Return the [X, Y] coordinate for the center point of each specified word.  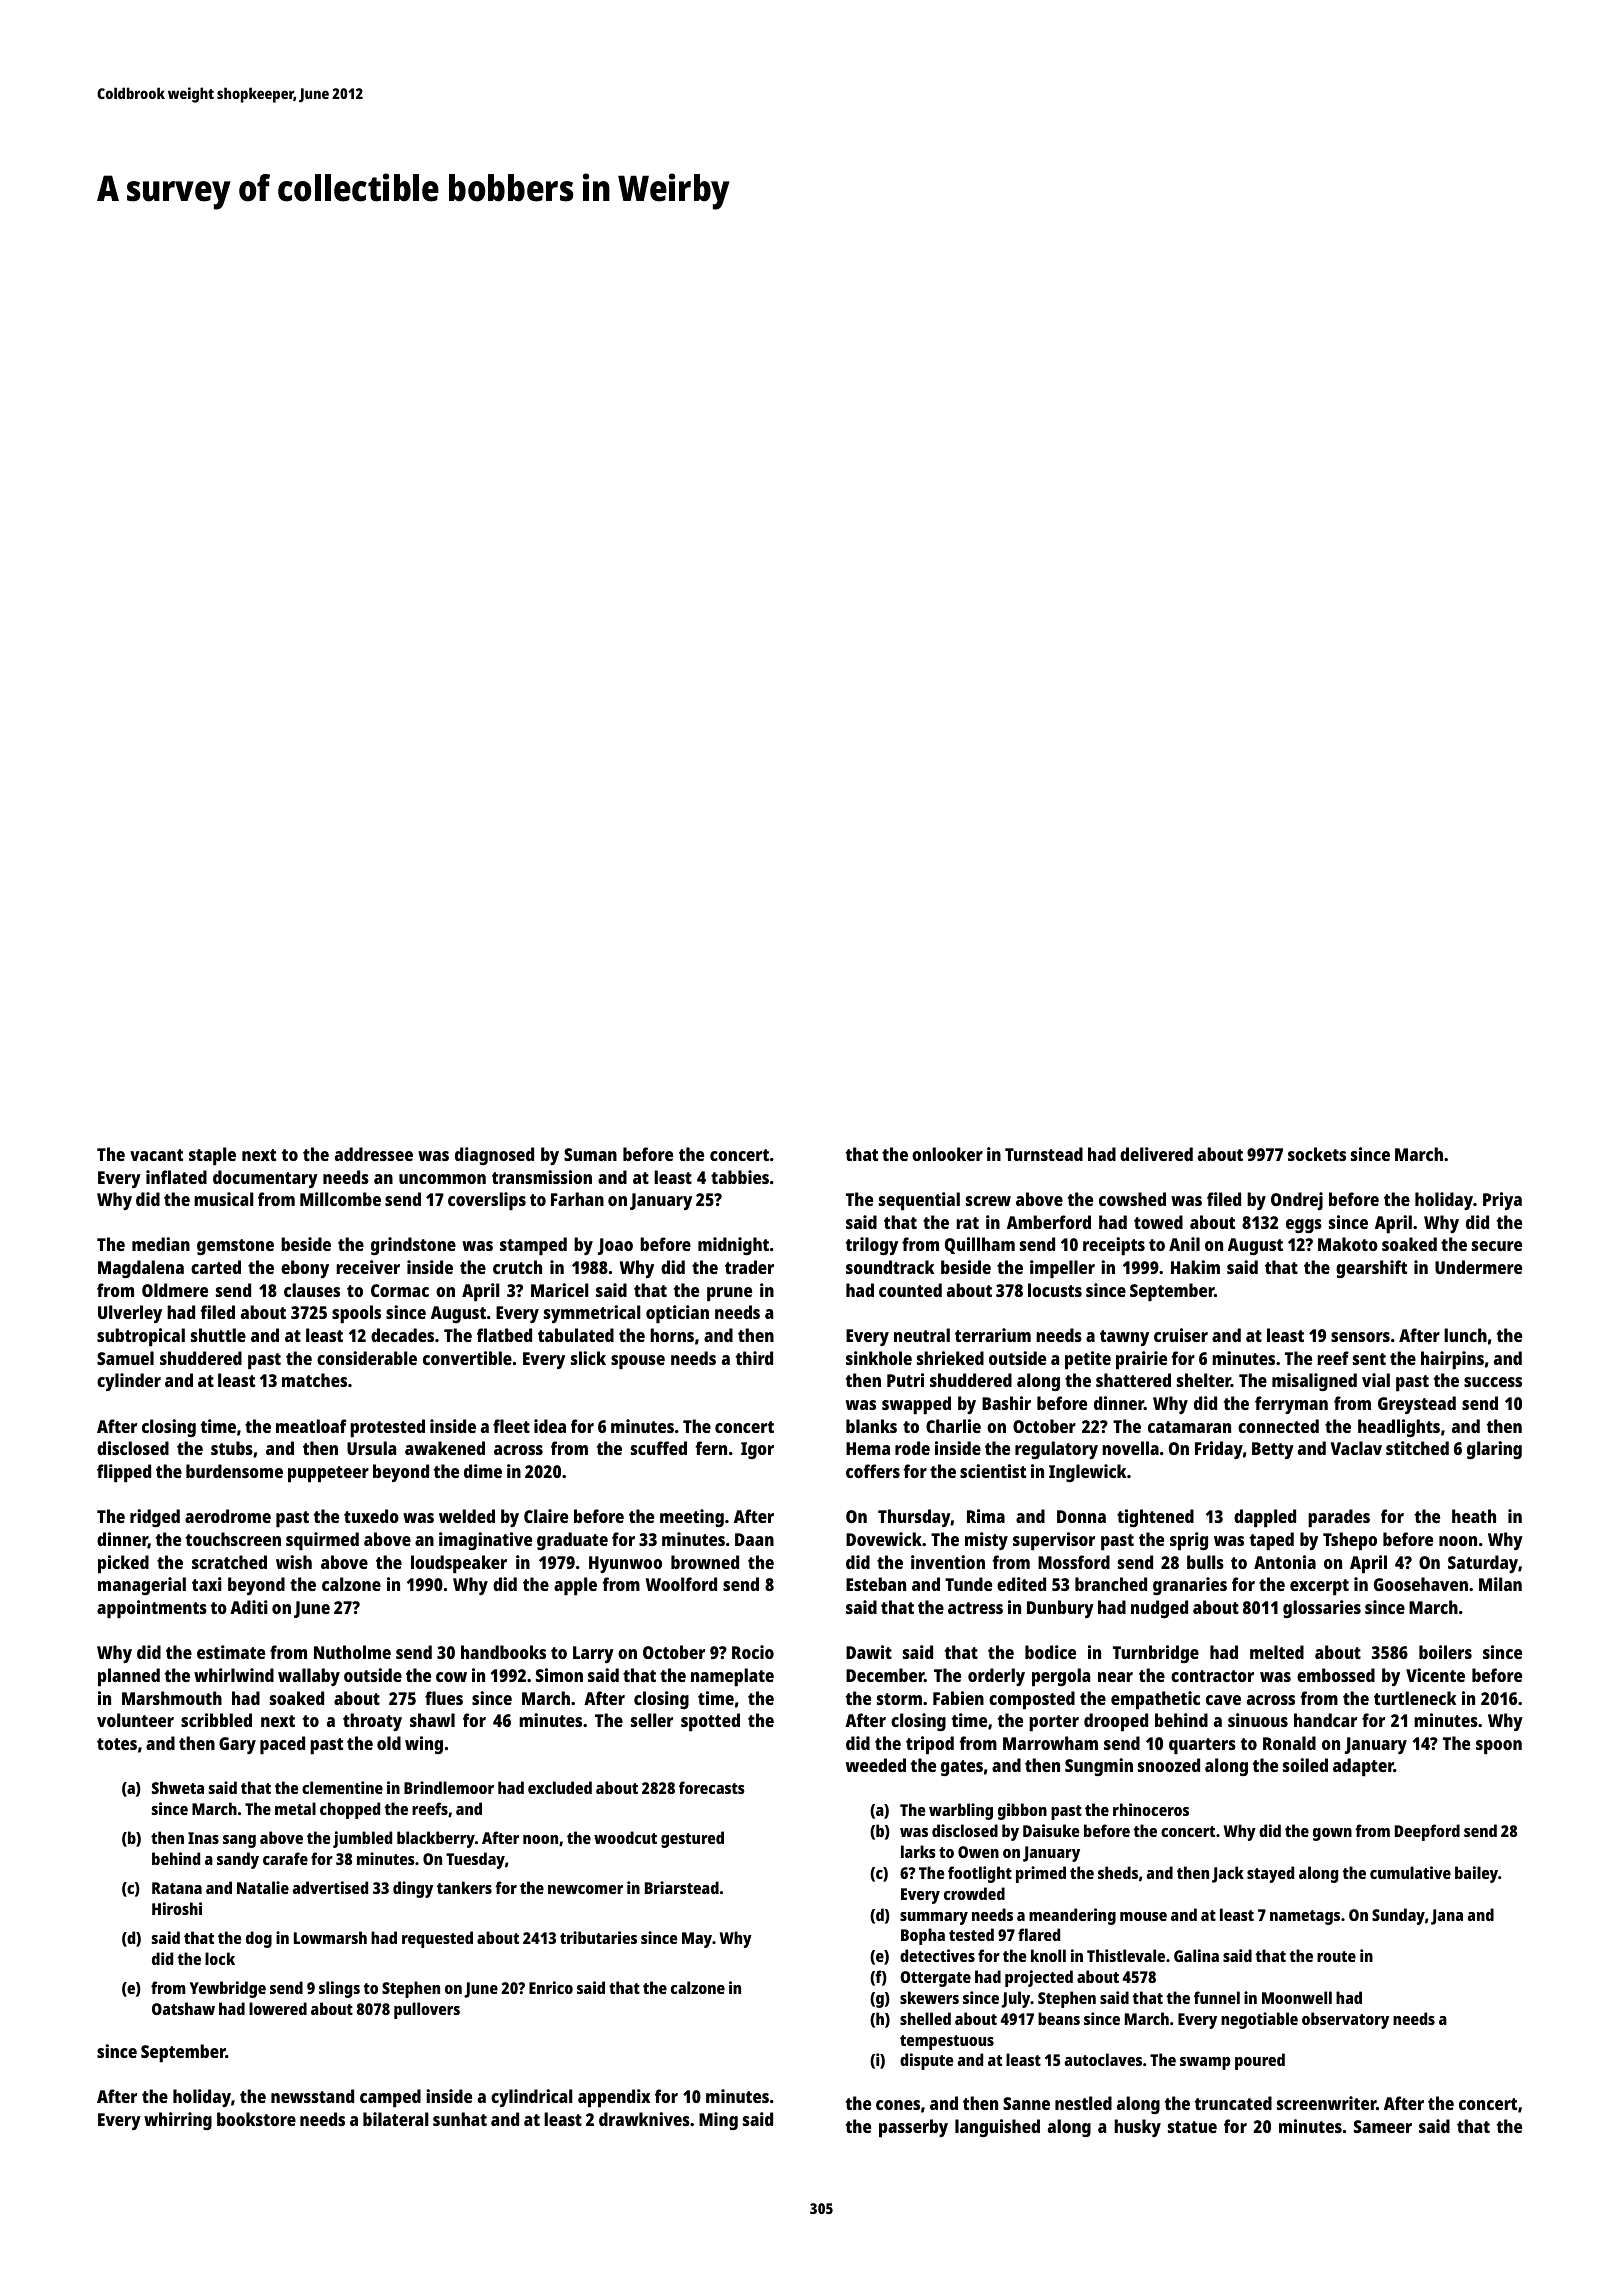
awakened [445, 1448]
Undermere [1478, 1267]
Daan [754, 1539]
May [697, 1940]
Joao [615, 1246]
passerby [913, 2128]
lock [220, 1958]
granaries [1190, 1586]
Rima [986, 1516]
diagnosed [494, 1156]
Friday [1219, 1450]
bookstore [256, 2119]
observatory [1345, 2020]
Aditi [249, 1607]
